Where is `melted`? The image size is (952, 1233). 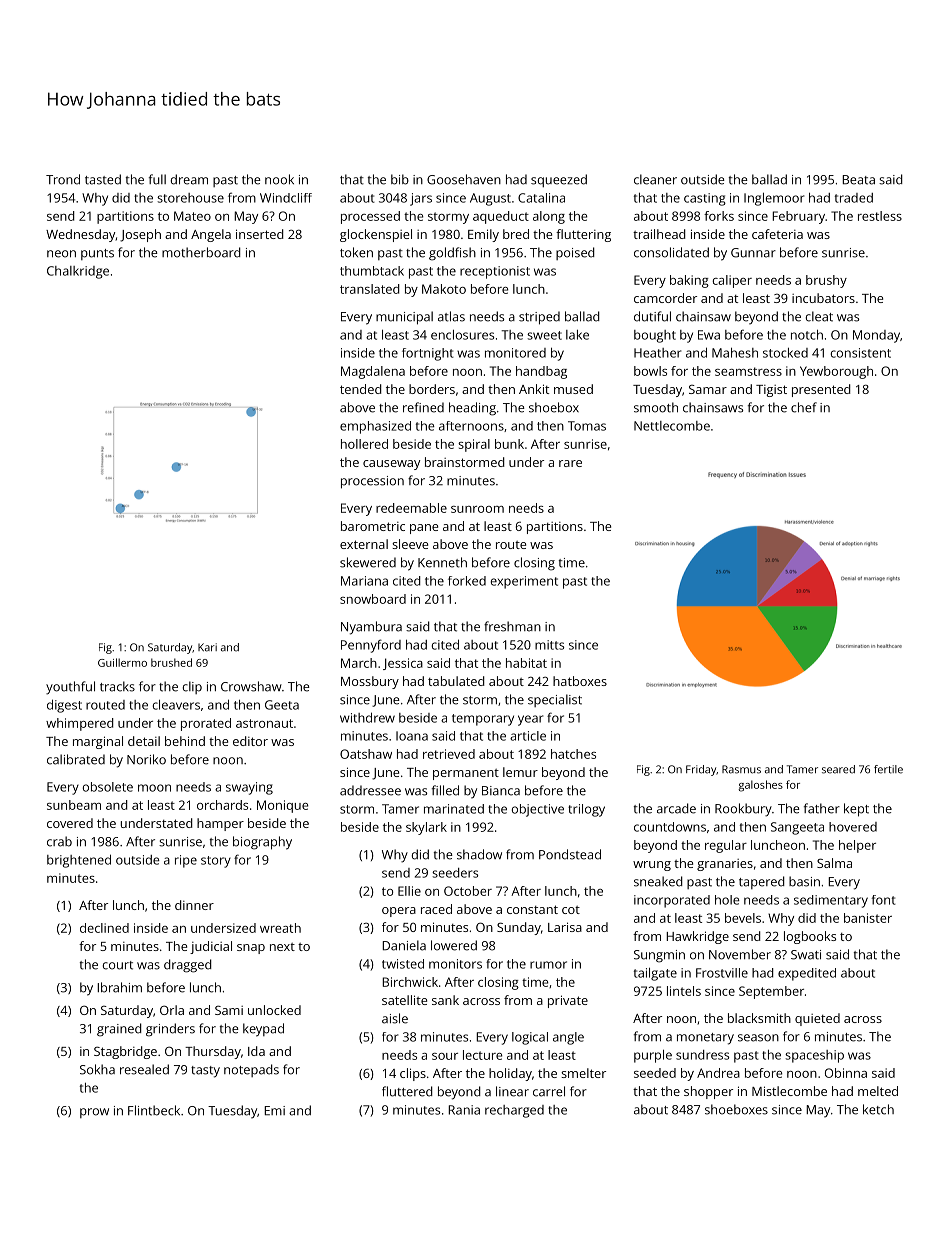
melted is located at coordinates (878, 1091).
